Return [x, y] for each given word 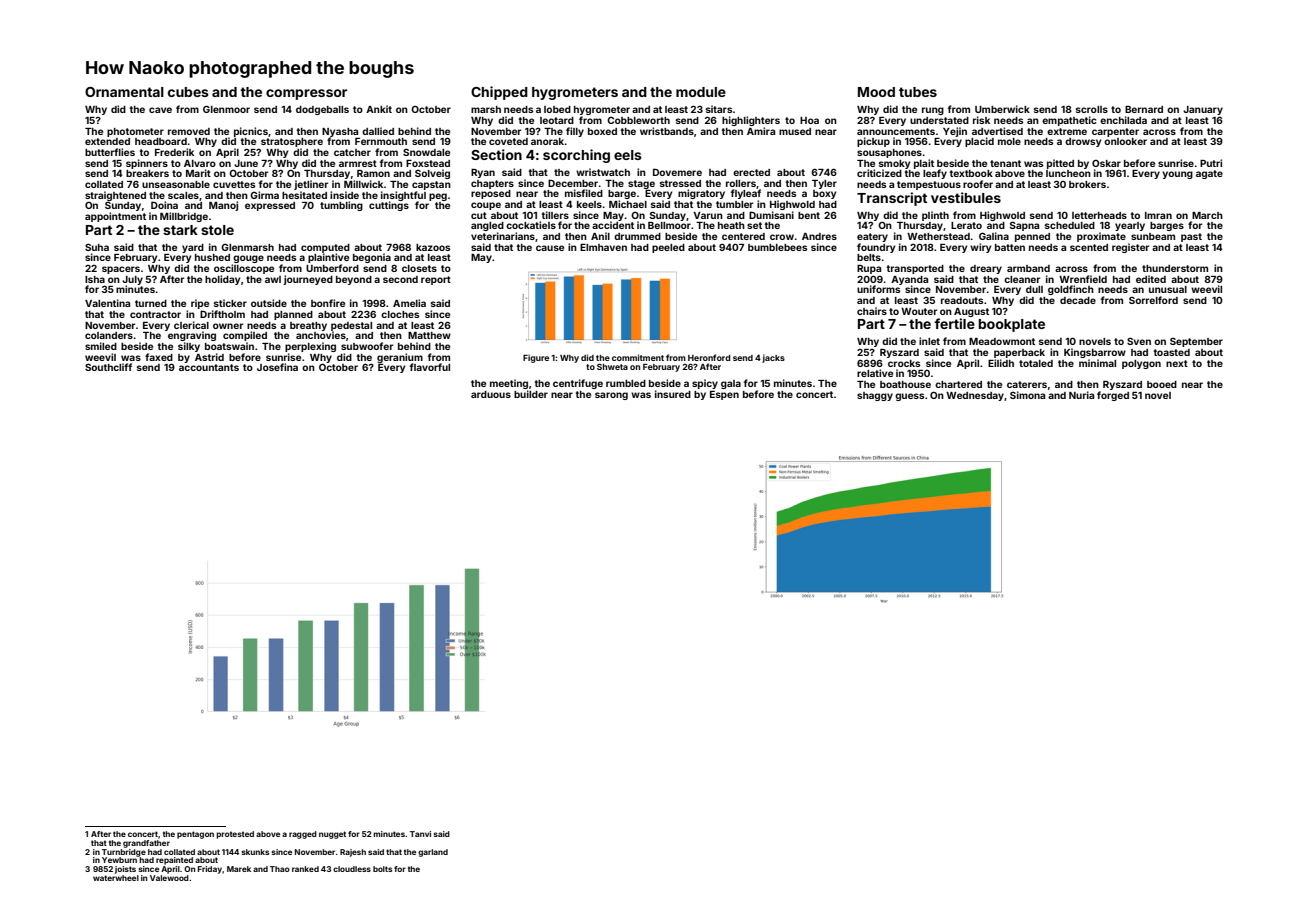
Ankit [379, 109]
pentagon [195, 835]
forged [1113, 396]
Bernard [1144, 109]
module [701, 92]
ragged [303, 835]
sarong [611, 396]
